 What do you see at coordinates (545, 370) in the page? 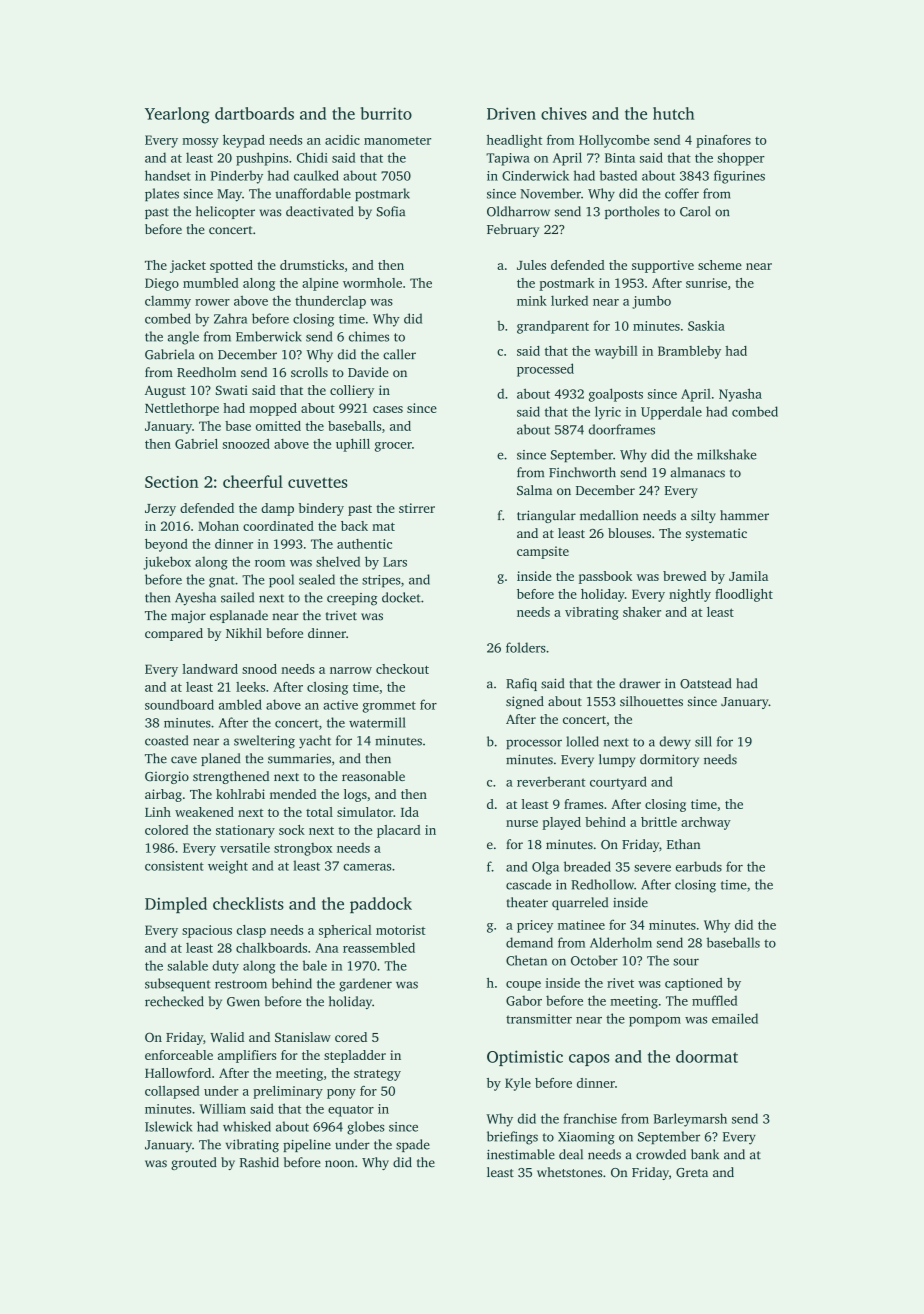
I see `processed` at bounding box center [545, 370].
